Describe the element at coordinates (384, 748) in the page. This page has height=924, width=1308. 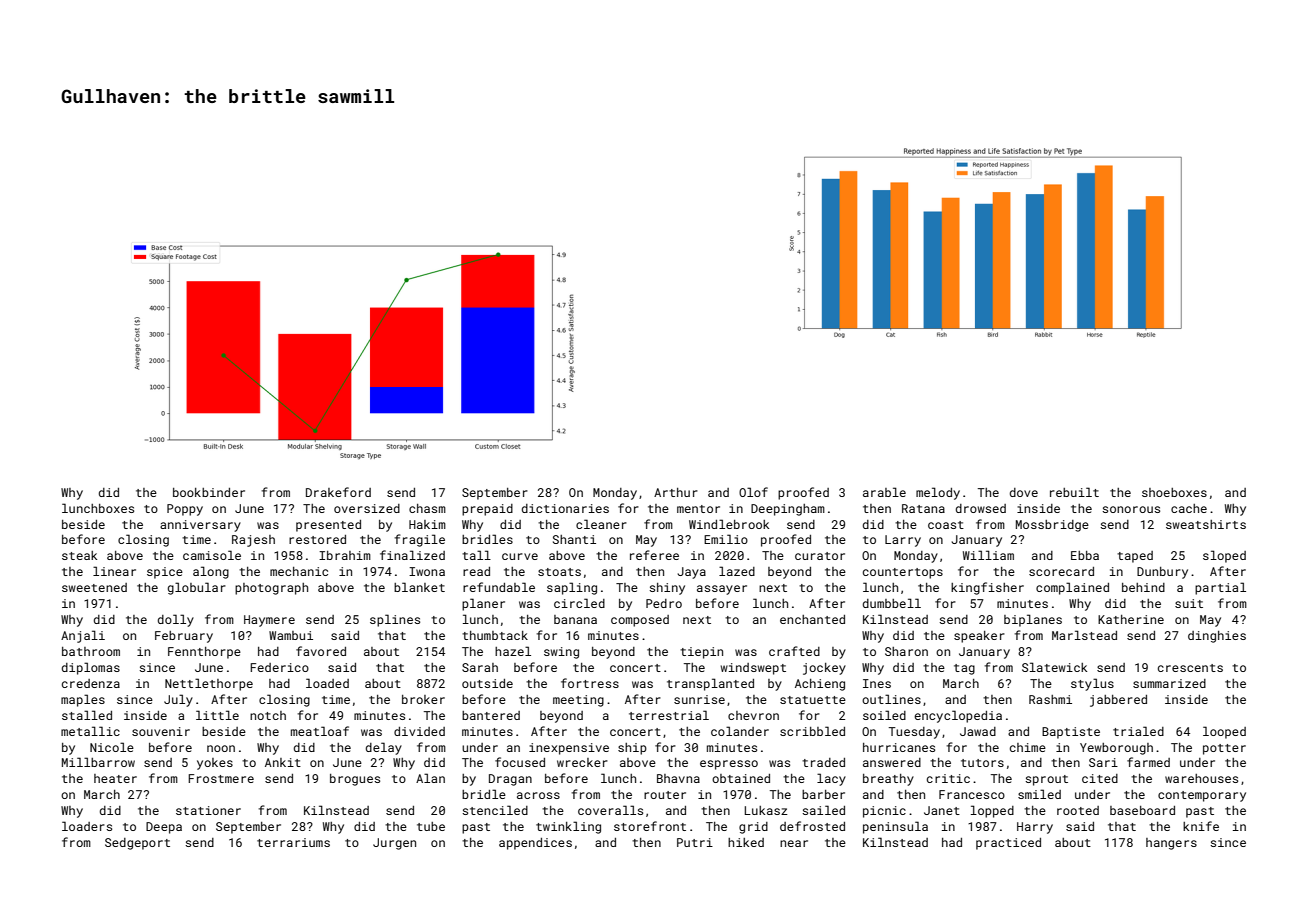
I see `delay` at that location.
